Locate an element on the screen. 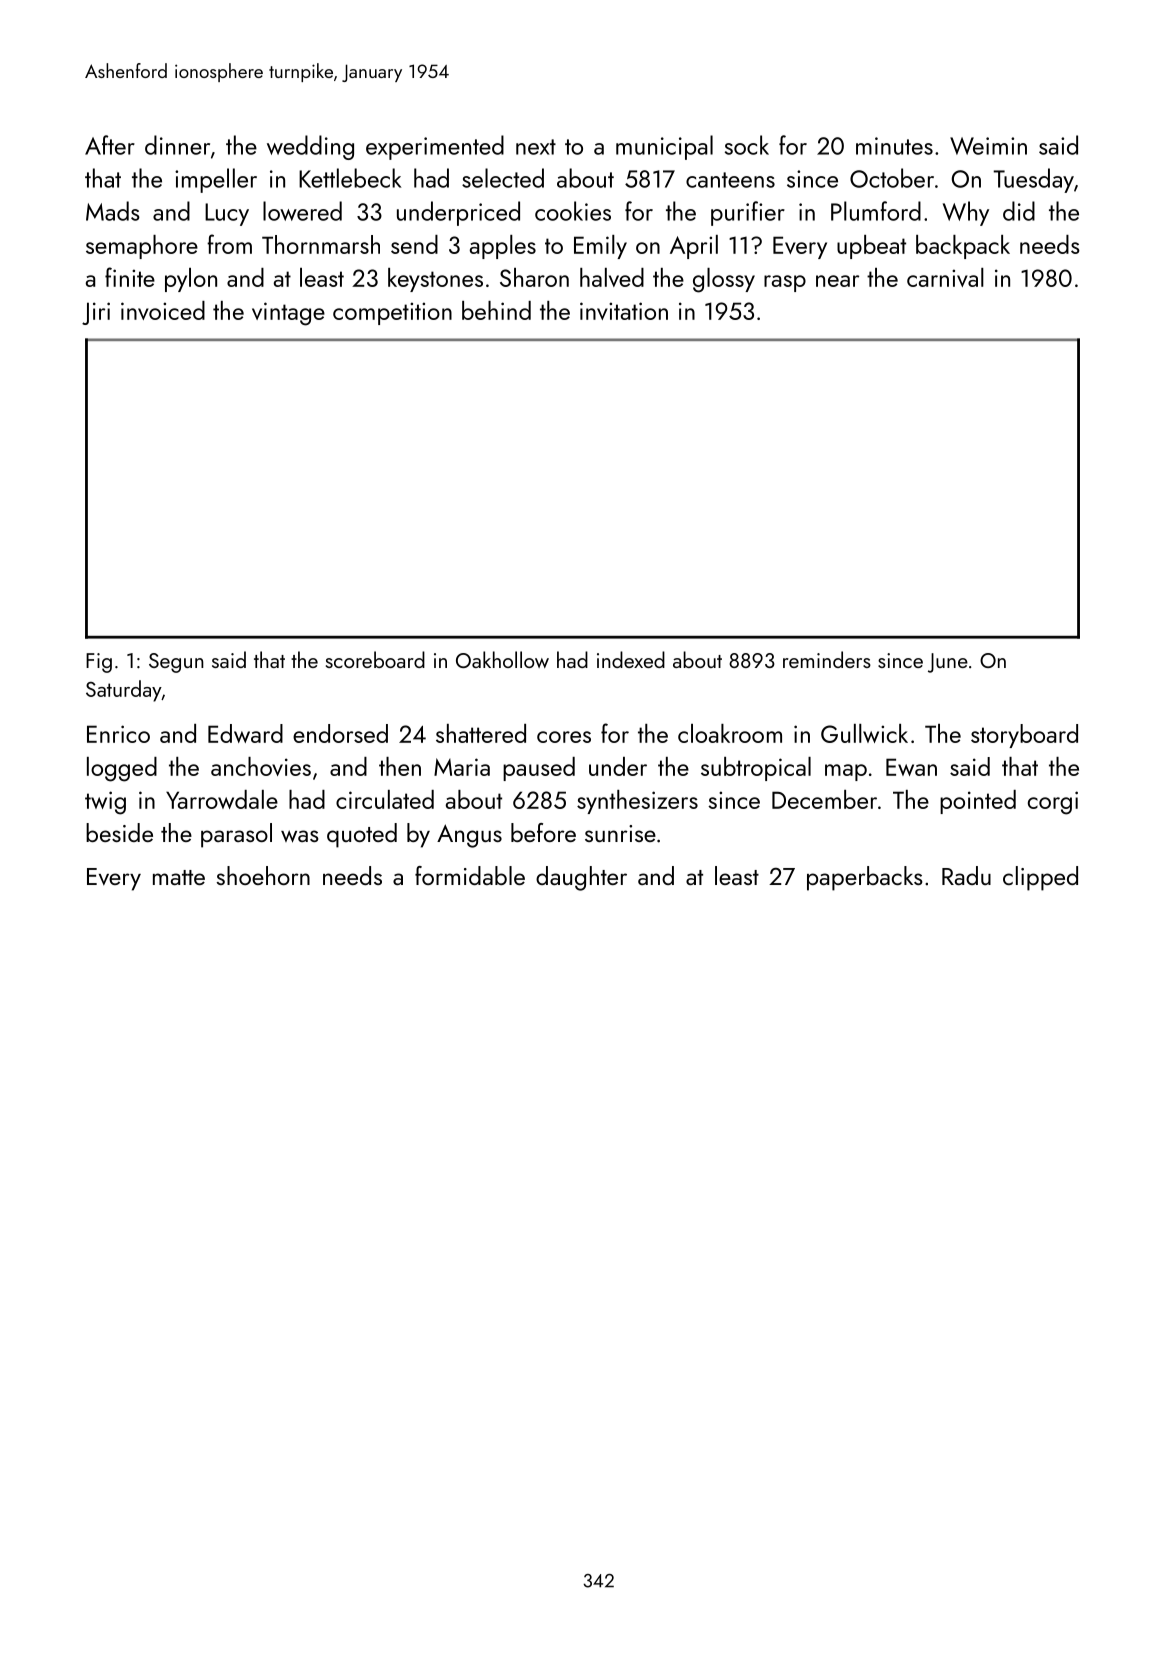  invitation is located at coordinates (624, 311).
